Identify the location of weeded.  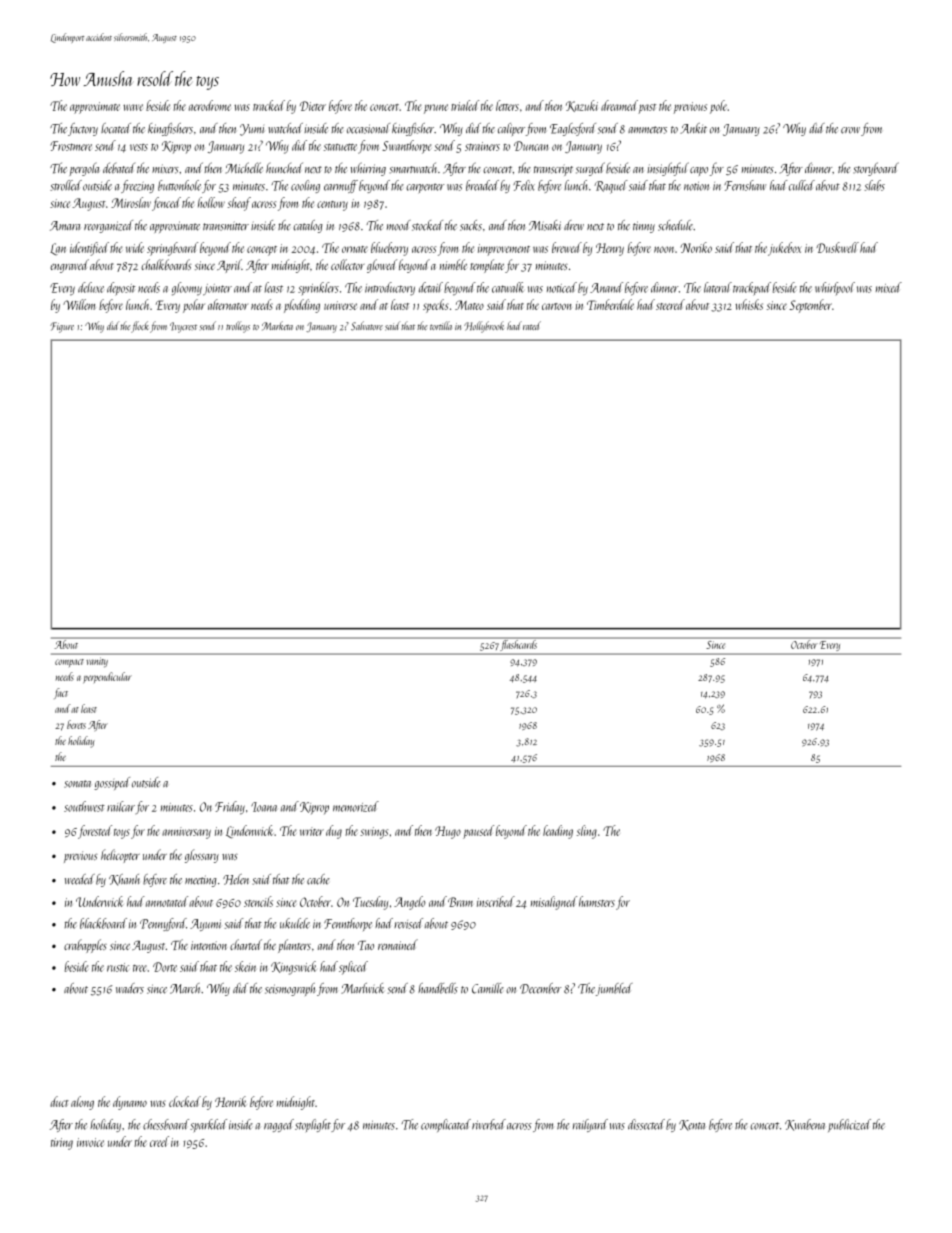
(80, 879).
